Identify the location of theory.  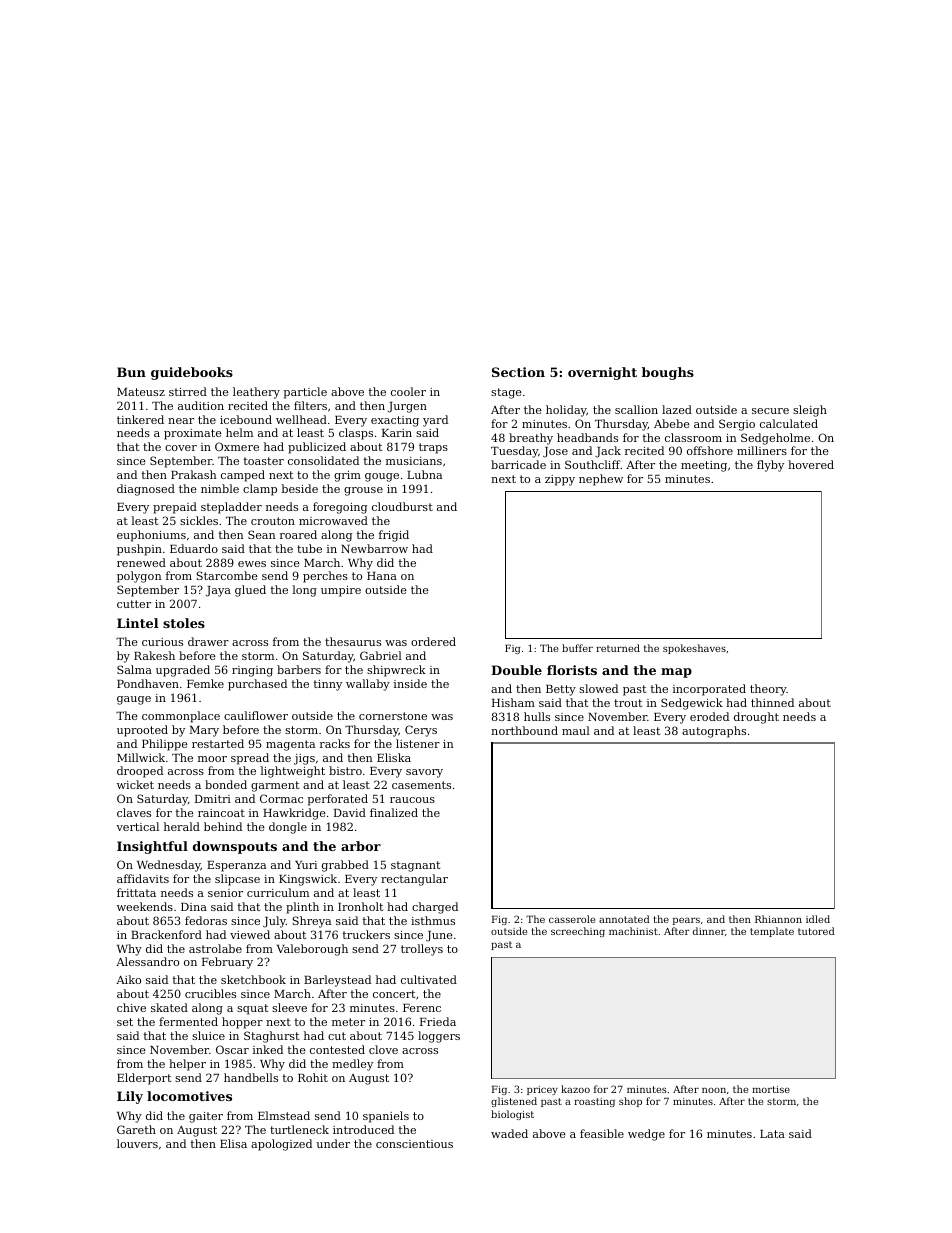
(768, 690).
